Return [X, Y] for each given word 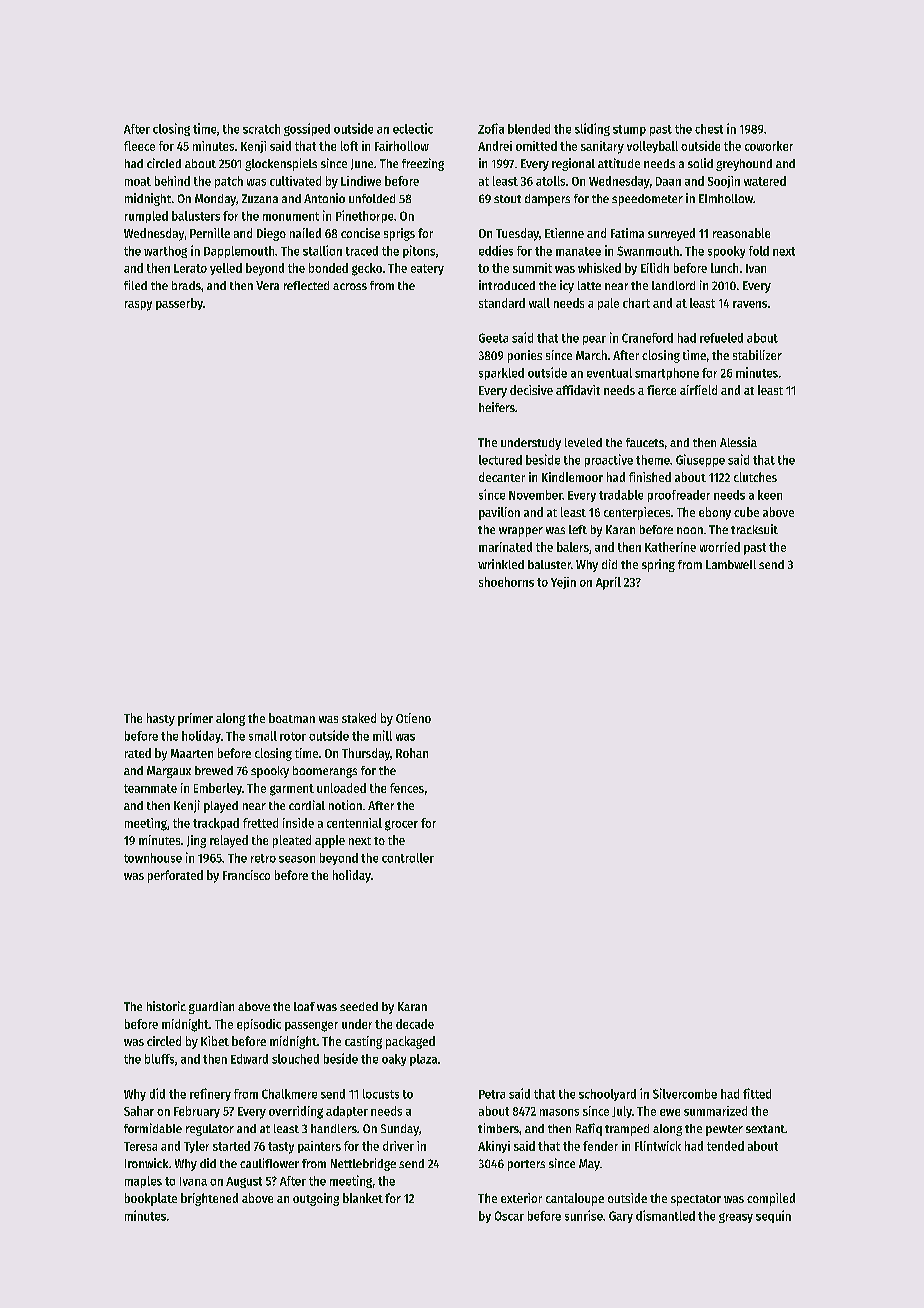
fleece [139, 146]
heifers [497, 407]
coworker [769, 146]
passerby [179, 304]
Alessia [738, 442]
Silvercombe [685, 1093]
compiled [771, 1199]
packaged [410, 1042]
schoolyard [607, 1095]
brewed [214, 770]
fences [407, 788]
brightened [209, 1199]
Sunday [400, 1130]
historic [166, 1006]
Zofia [491, 128]
